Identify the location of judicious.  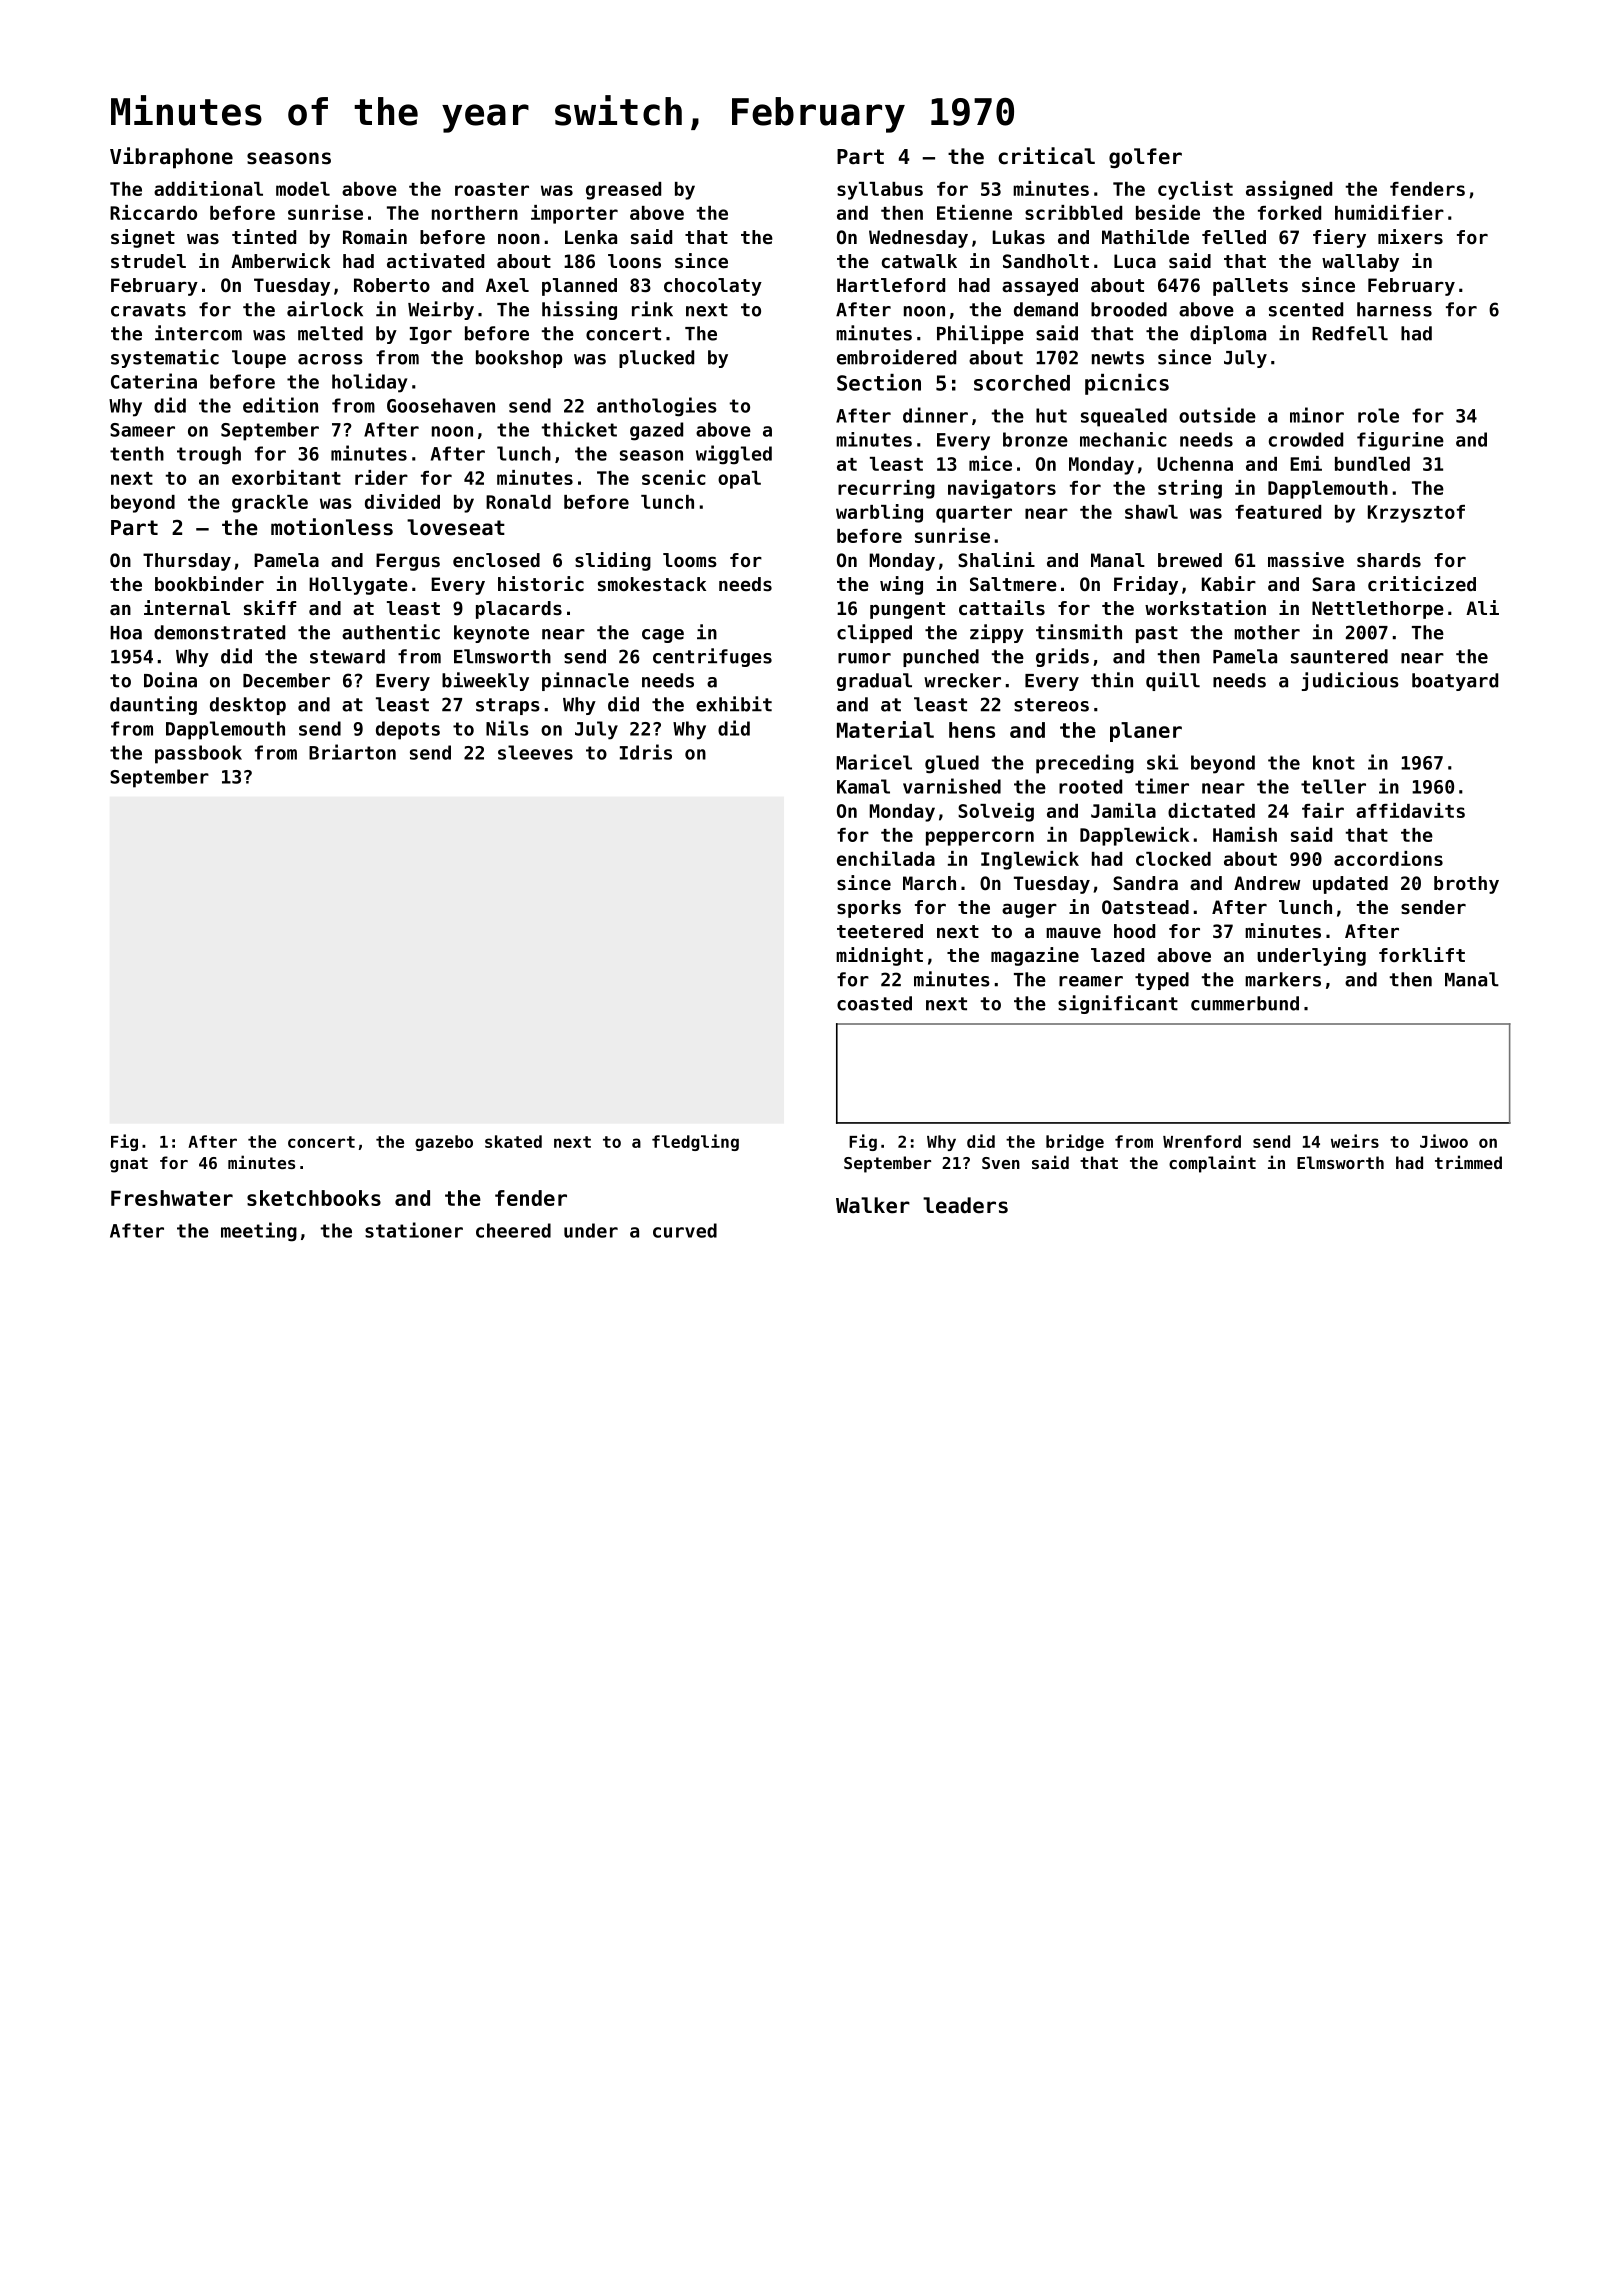
(1350, 681).
